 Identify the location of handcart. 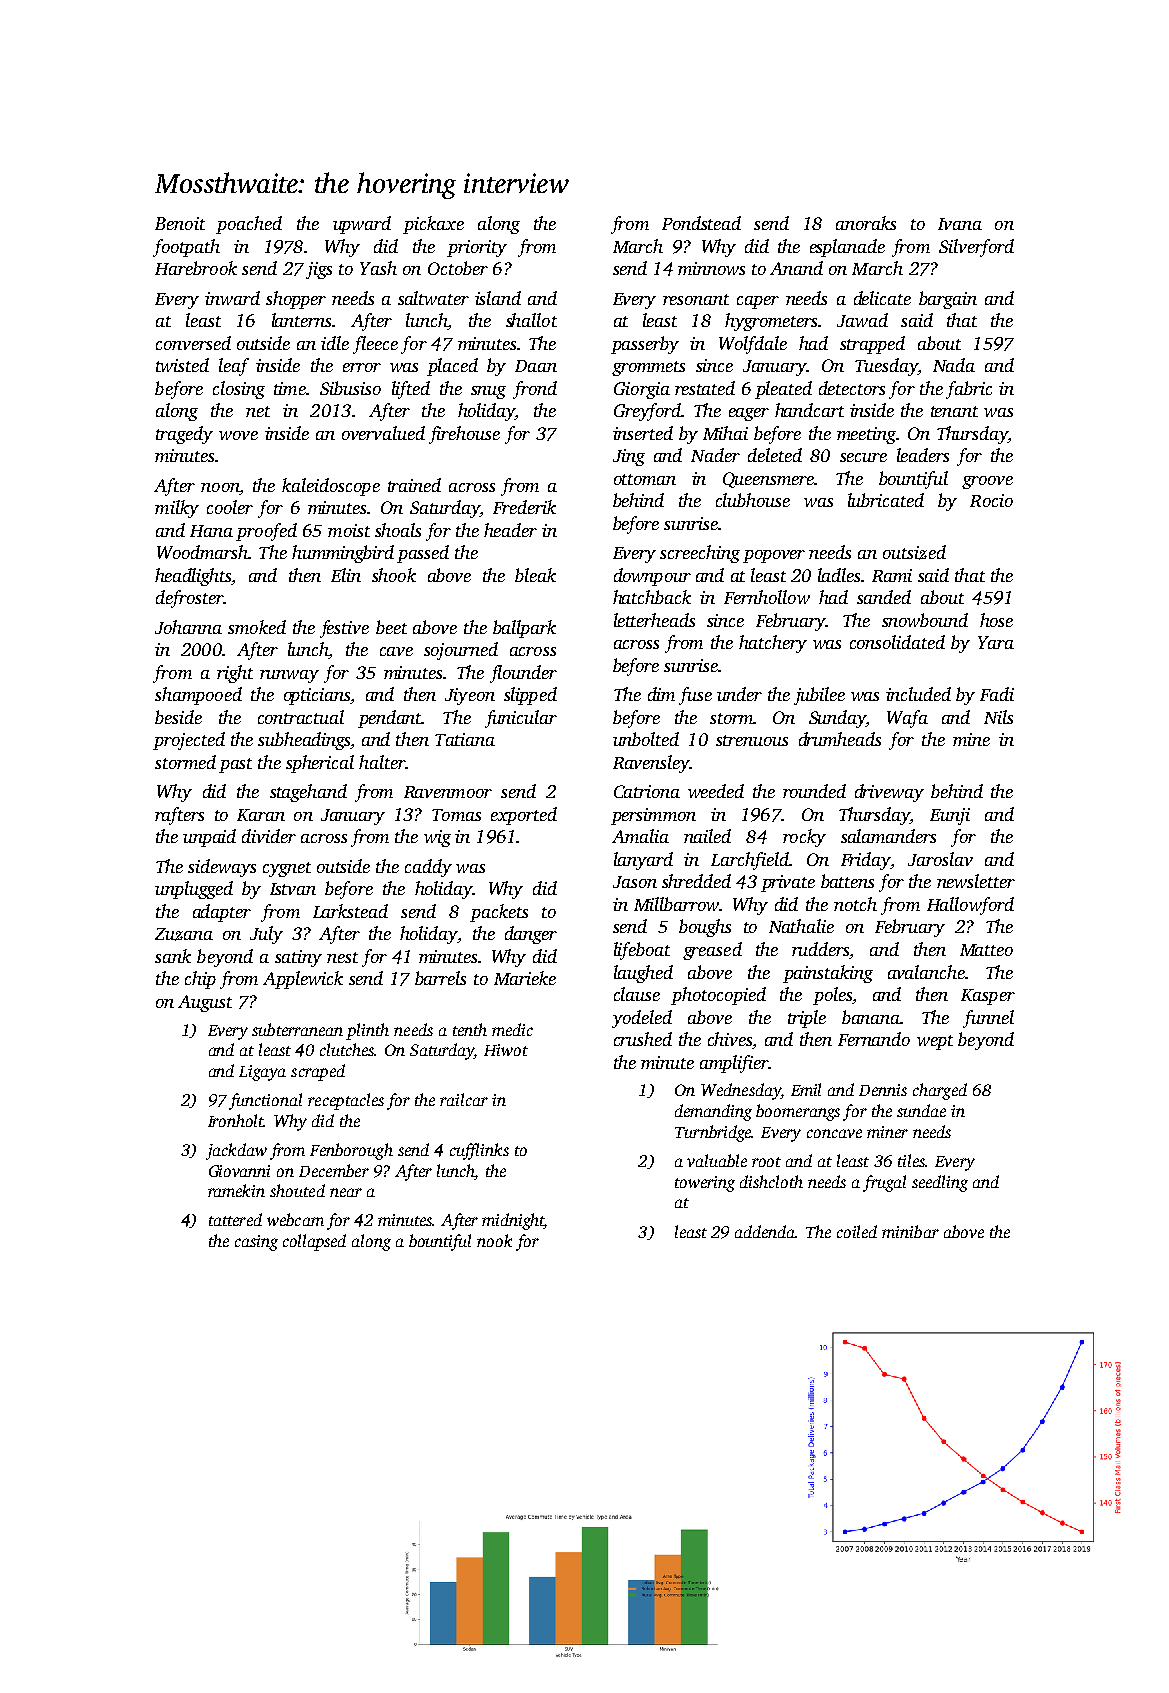
(809, 410).
